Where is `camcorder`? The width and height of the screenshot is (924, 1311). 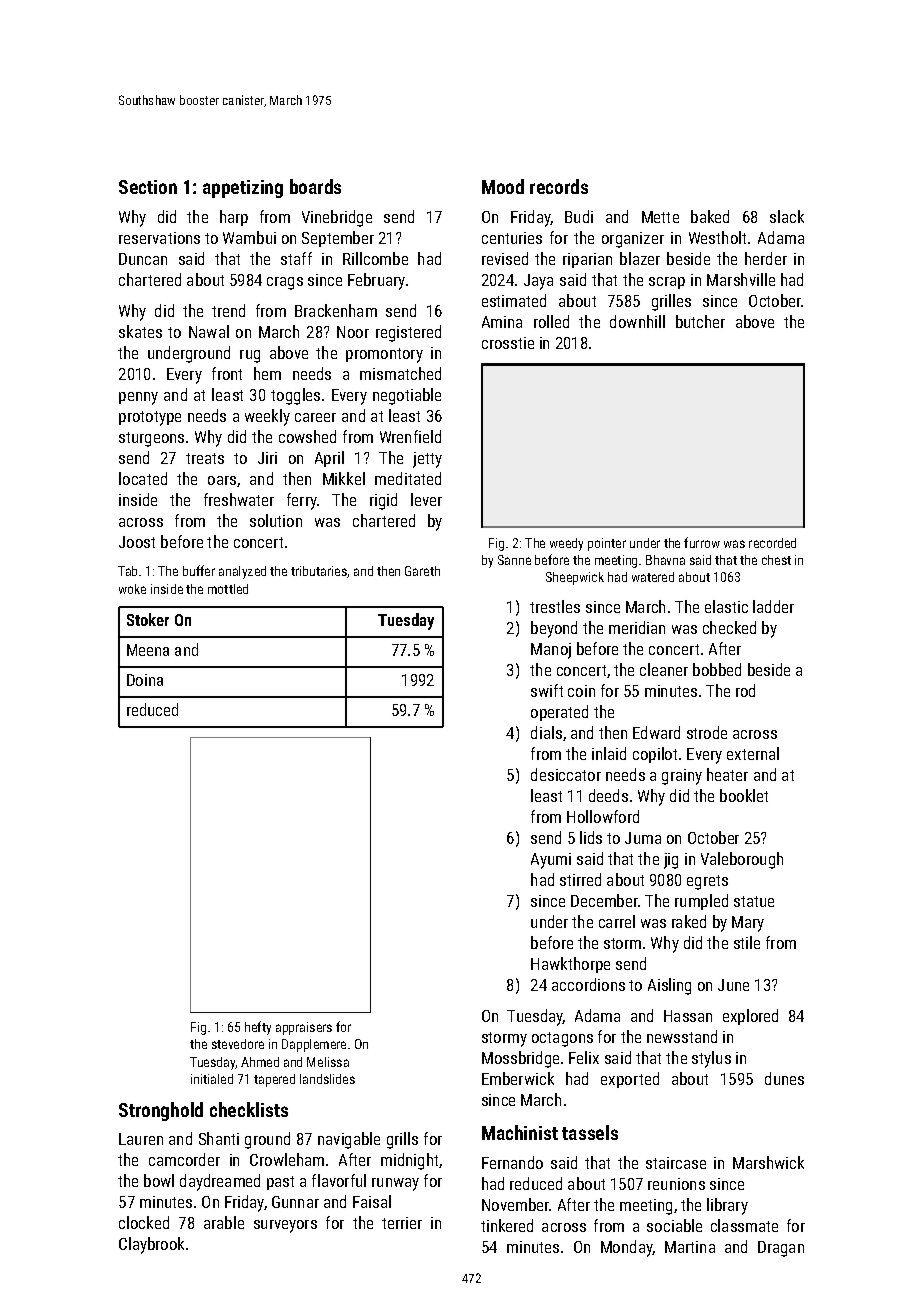 camcorder is located at coordinates (184, 1159).
